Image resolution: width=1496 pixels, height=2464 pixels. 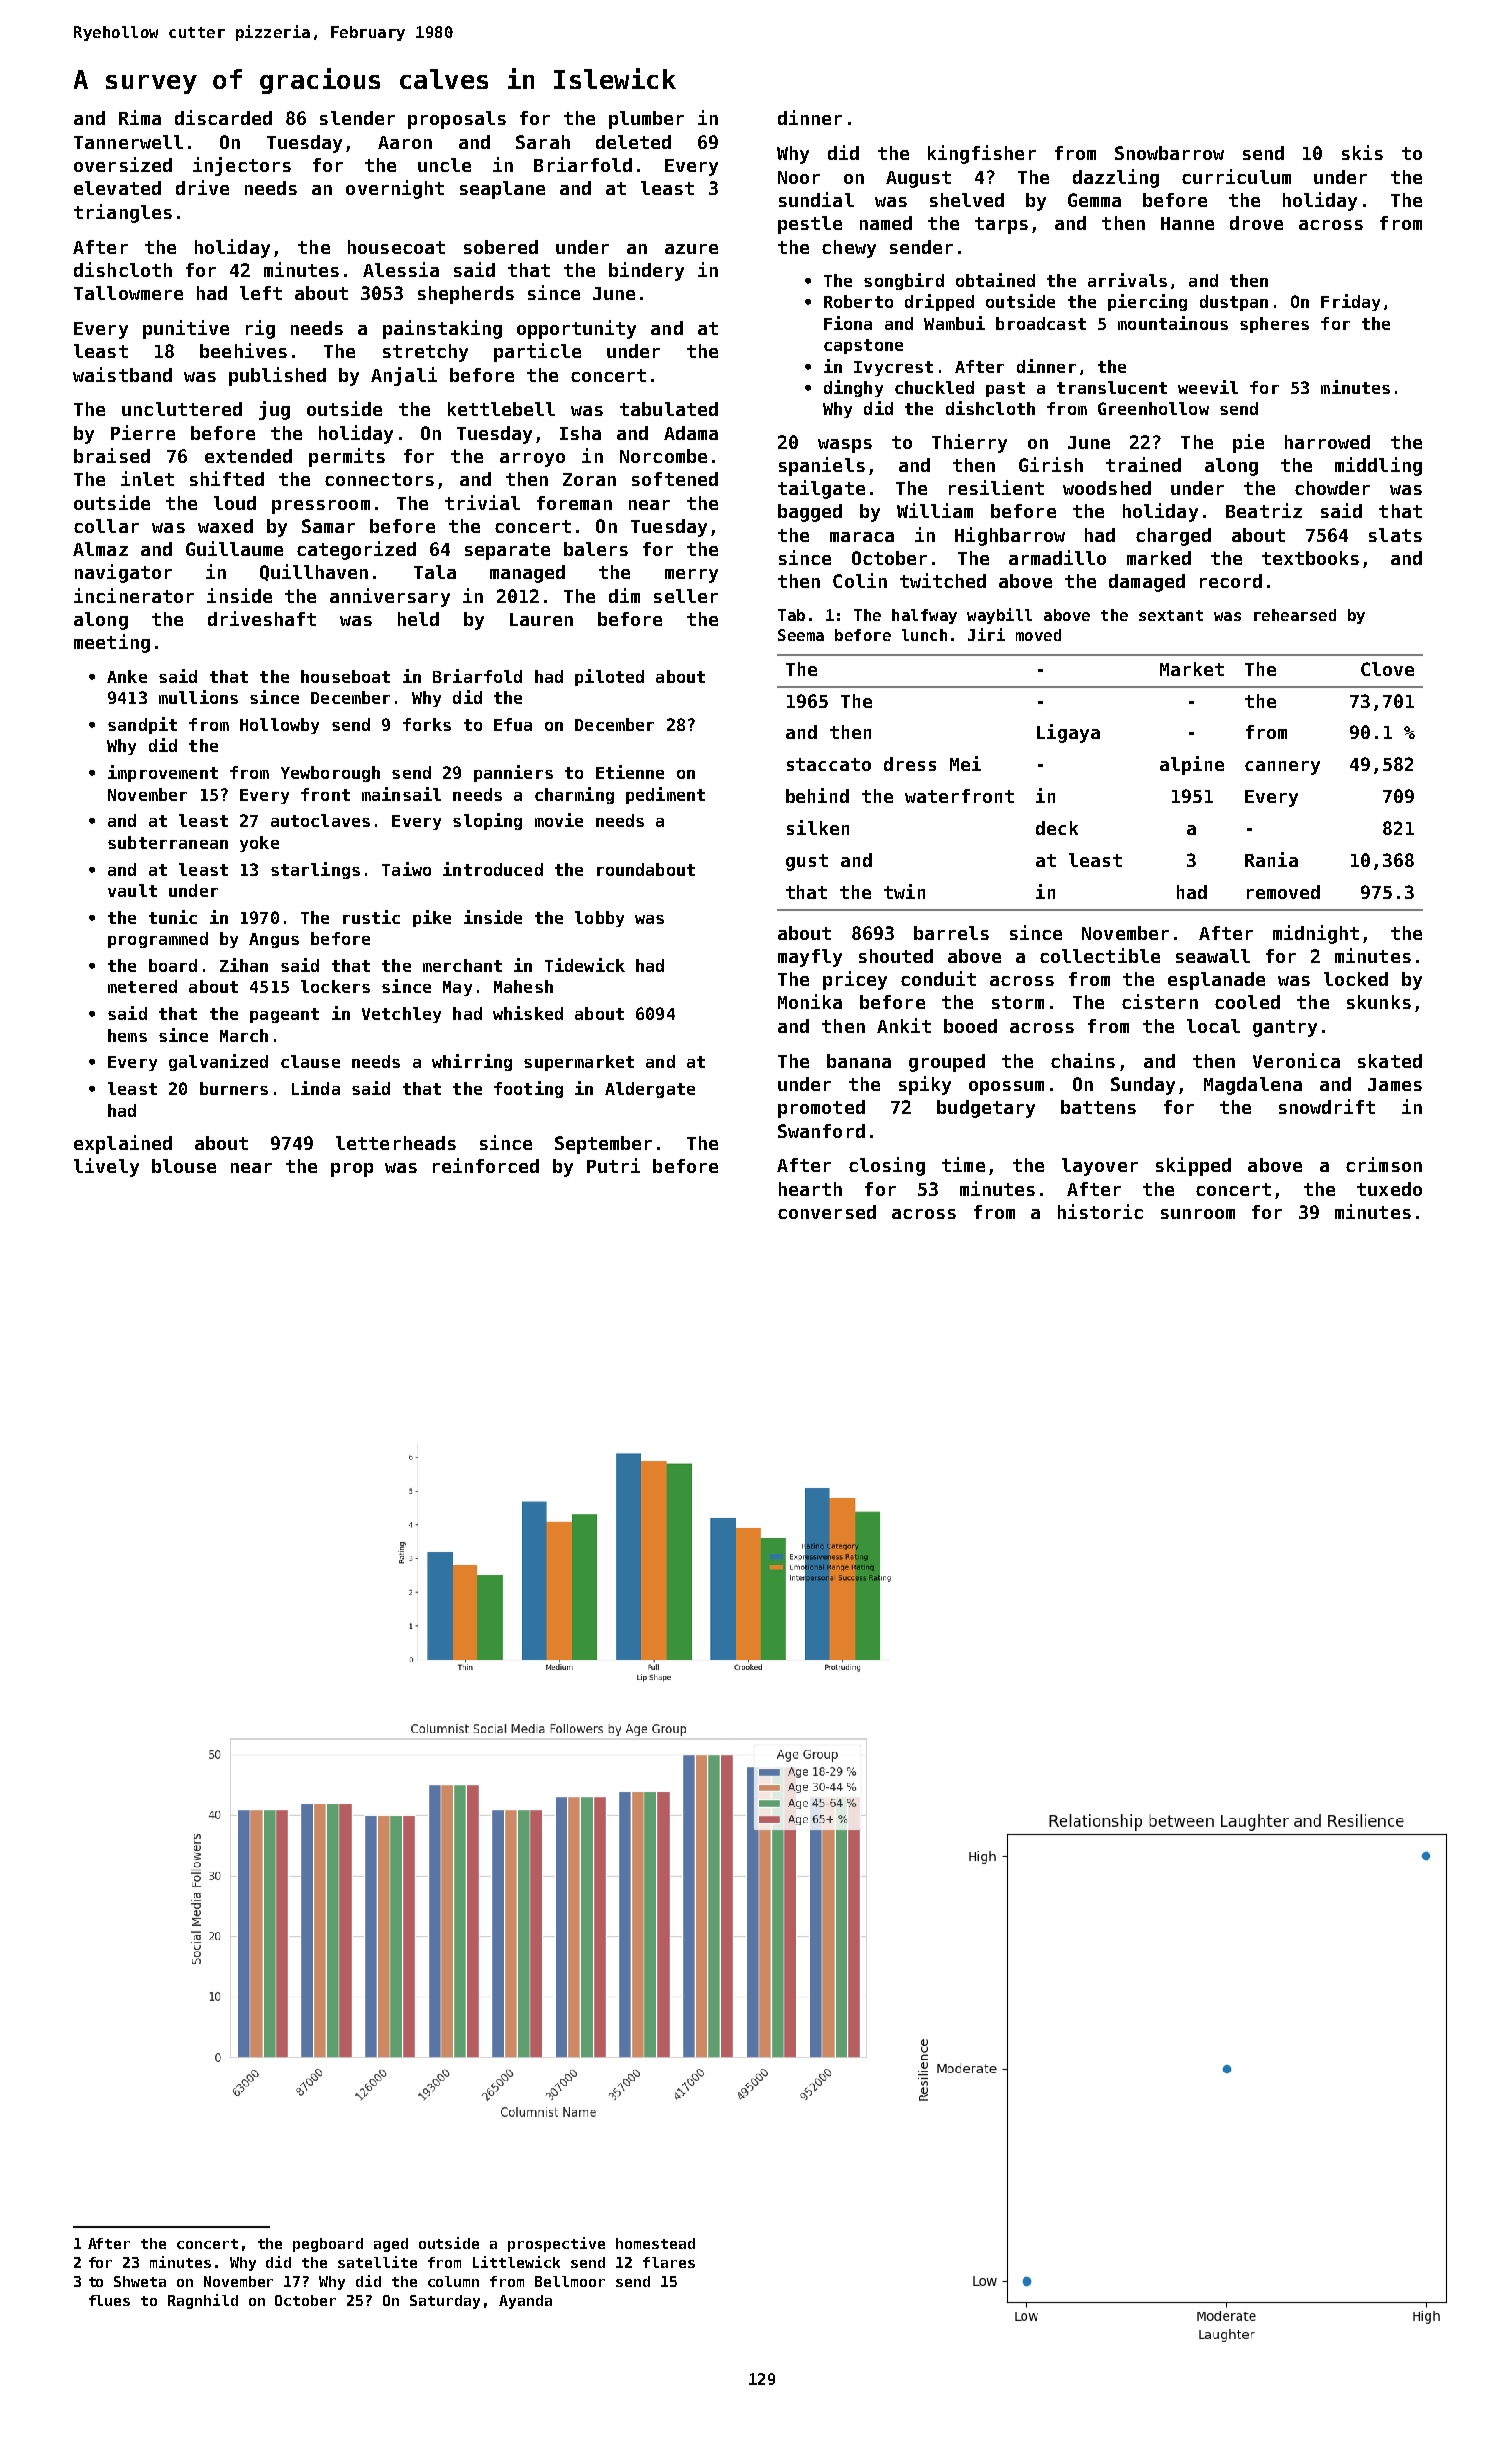 What do you see at coordinates (347, 457) in the screenshot?
I see `permits` at bounding box center [347, 457].
